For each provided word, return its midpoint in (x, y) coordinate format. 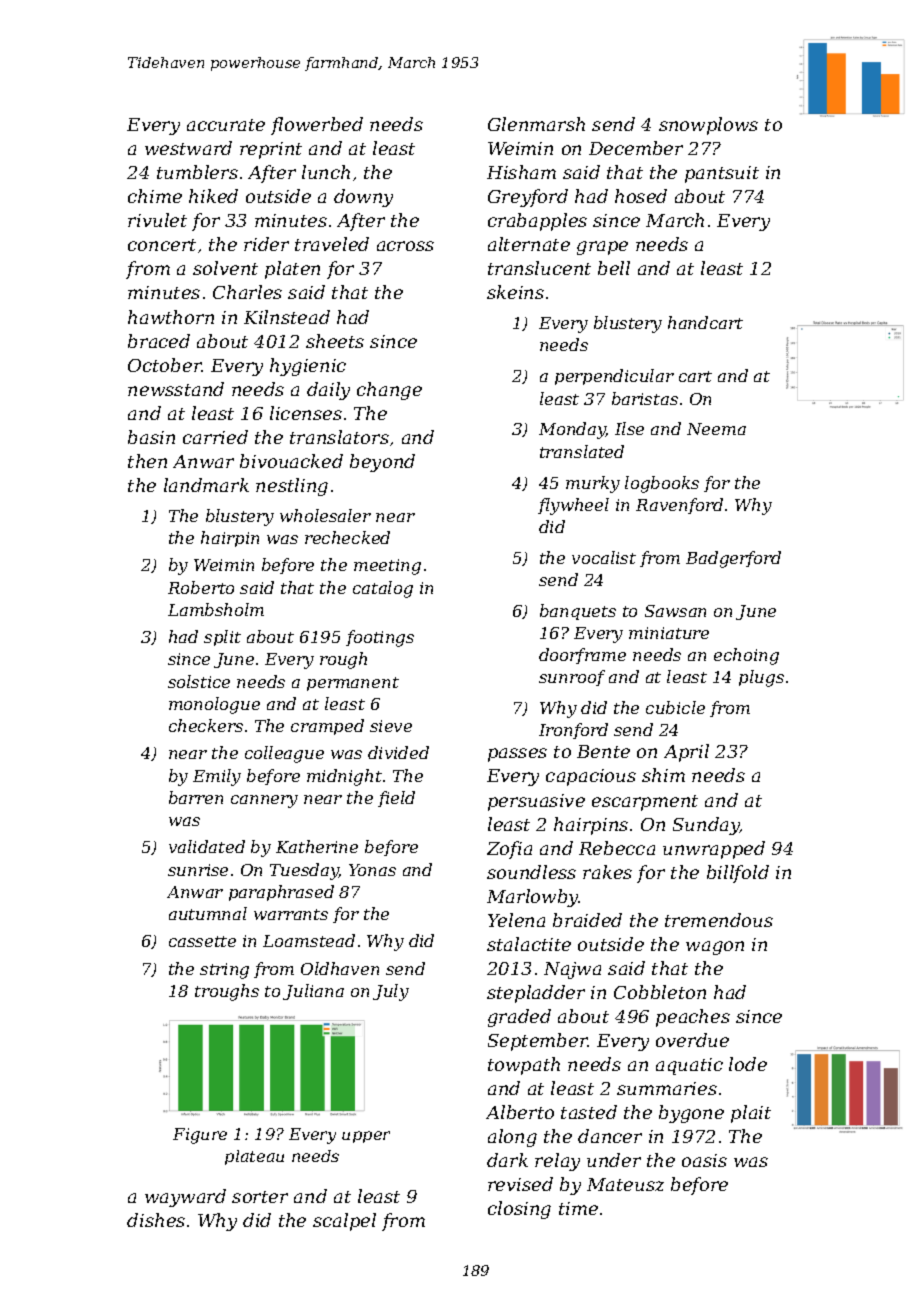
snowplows (708, 126)
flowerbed (317, 126)
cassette (202, 941)
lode (748, 1064)
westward (188, 148)
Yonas (372, 870)
